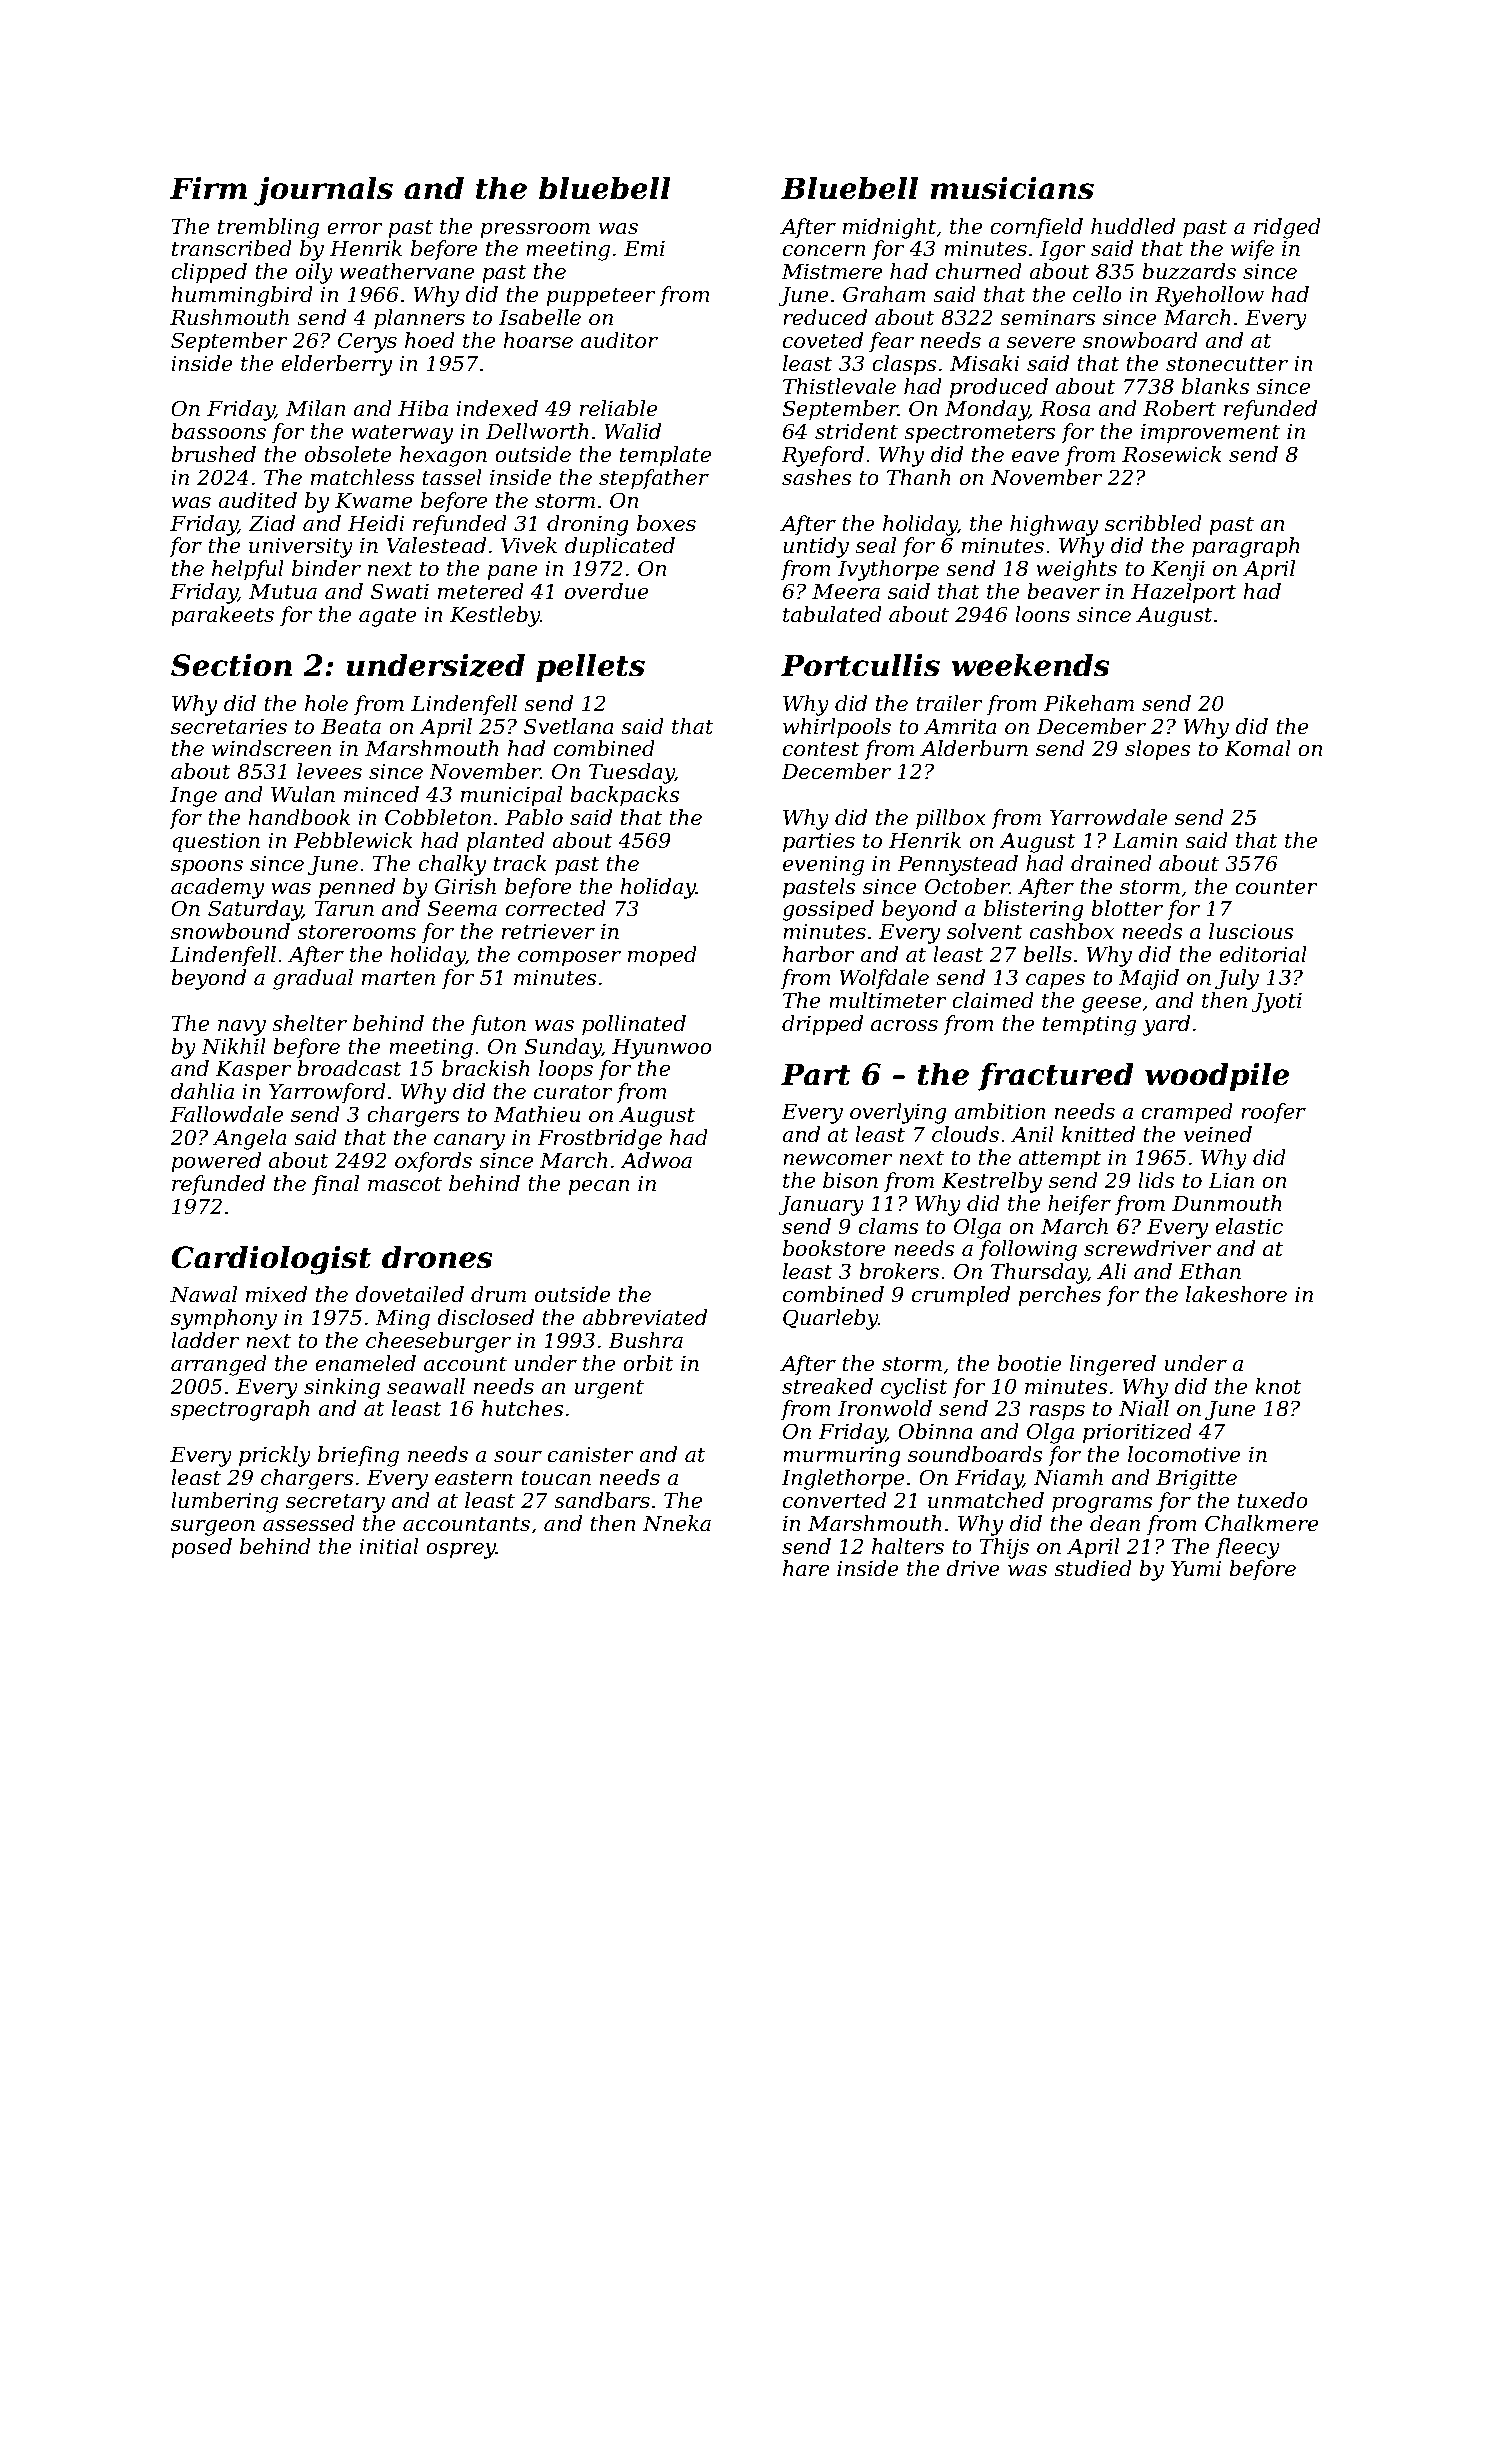 This screenshot has width=1496, height=2464. Describe the element at coordinates (1179, 408) in the screenshot. I see `Robert` at that location.
